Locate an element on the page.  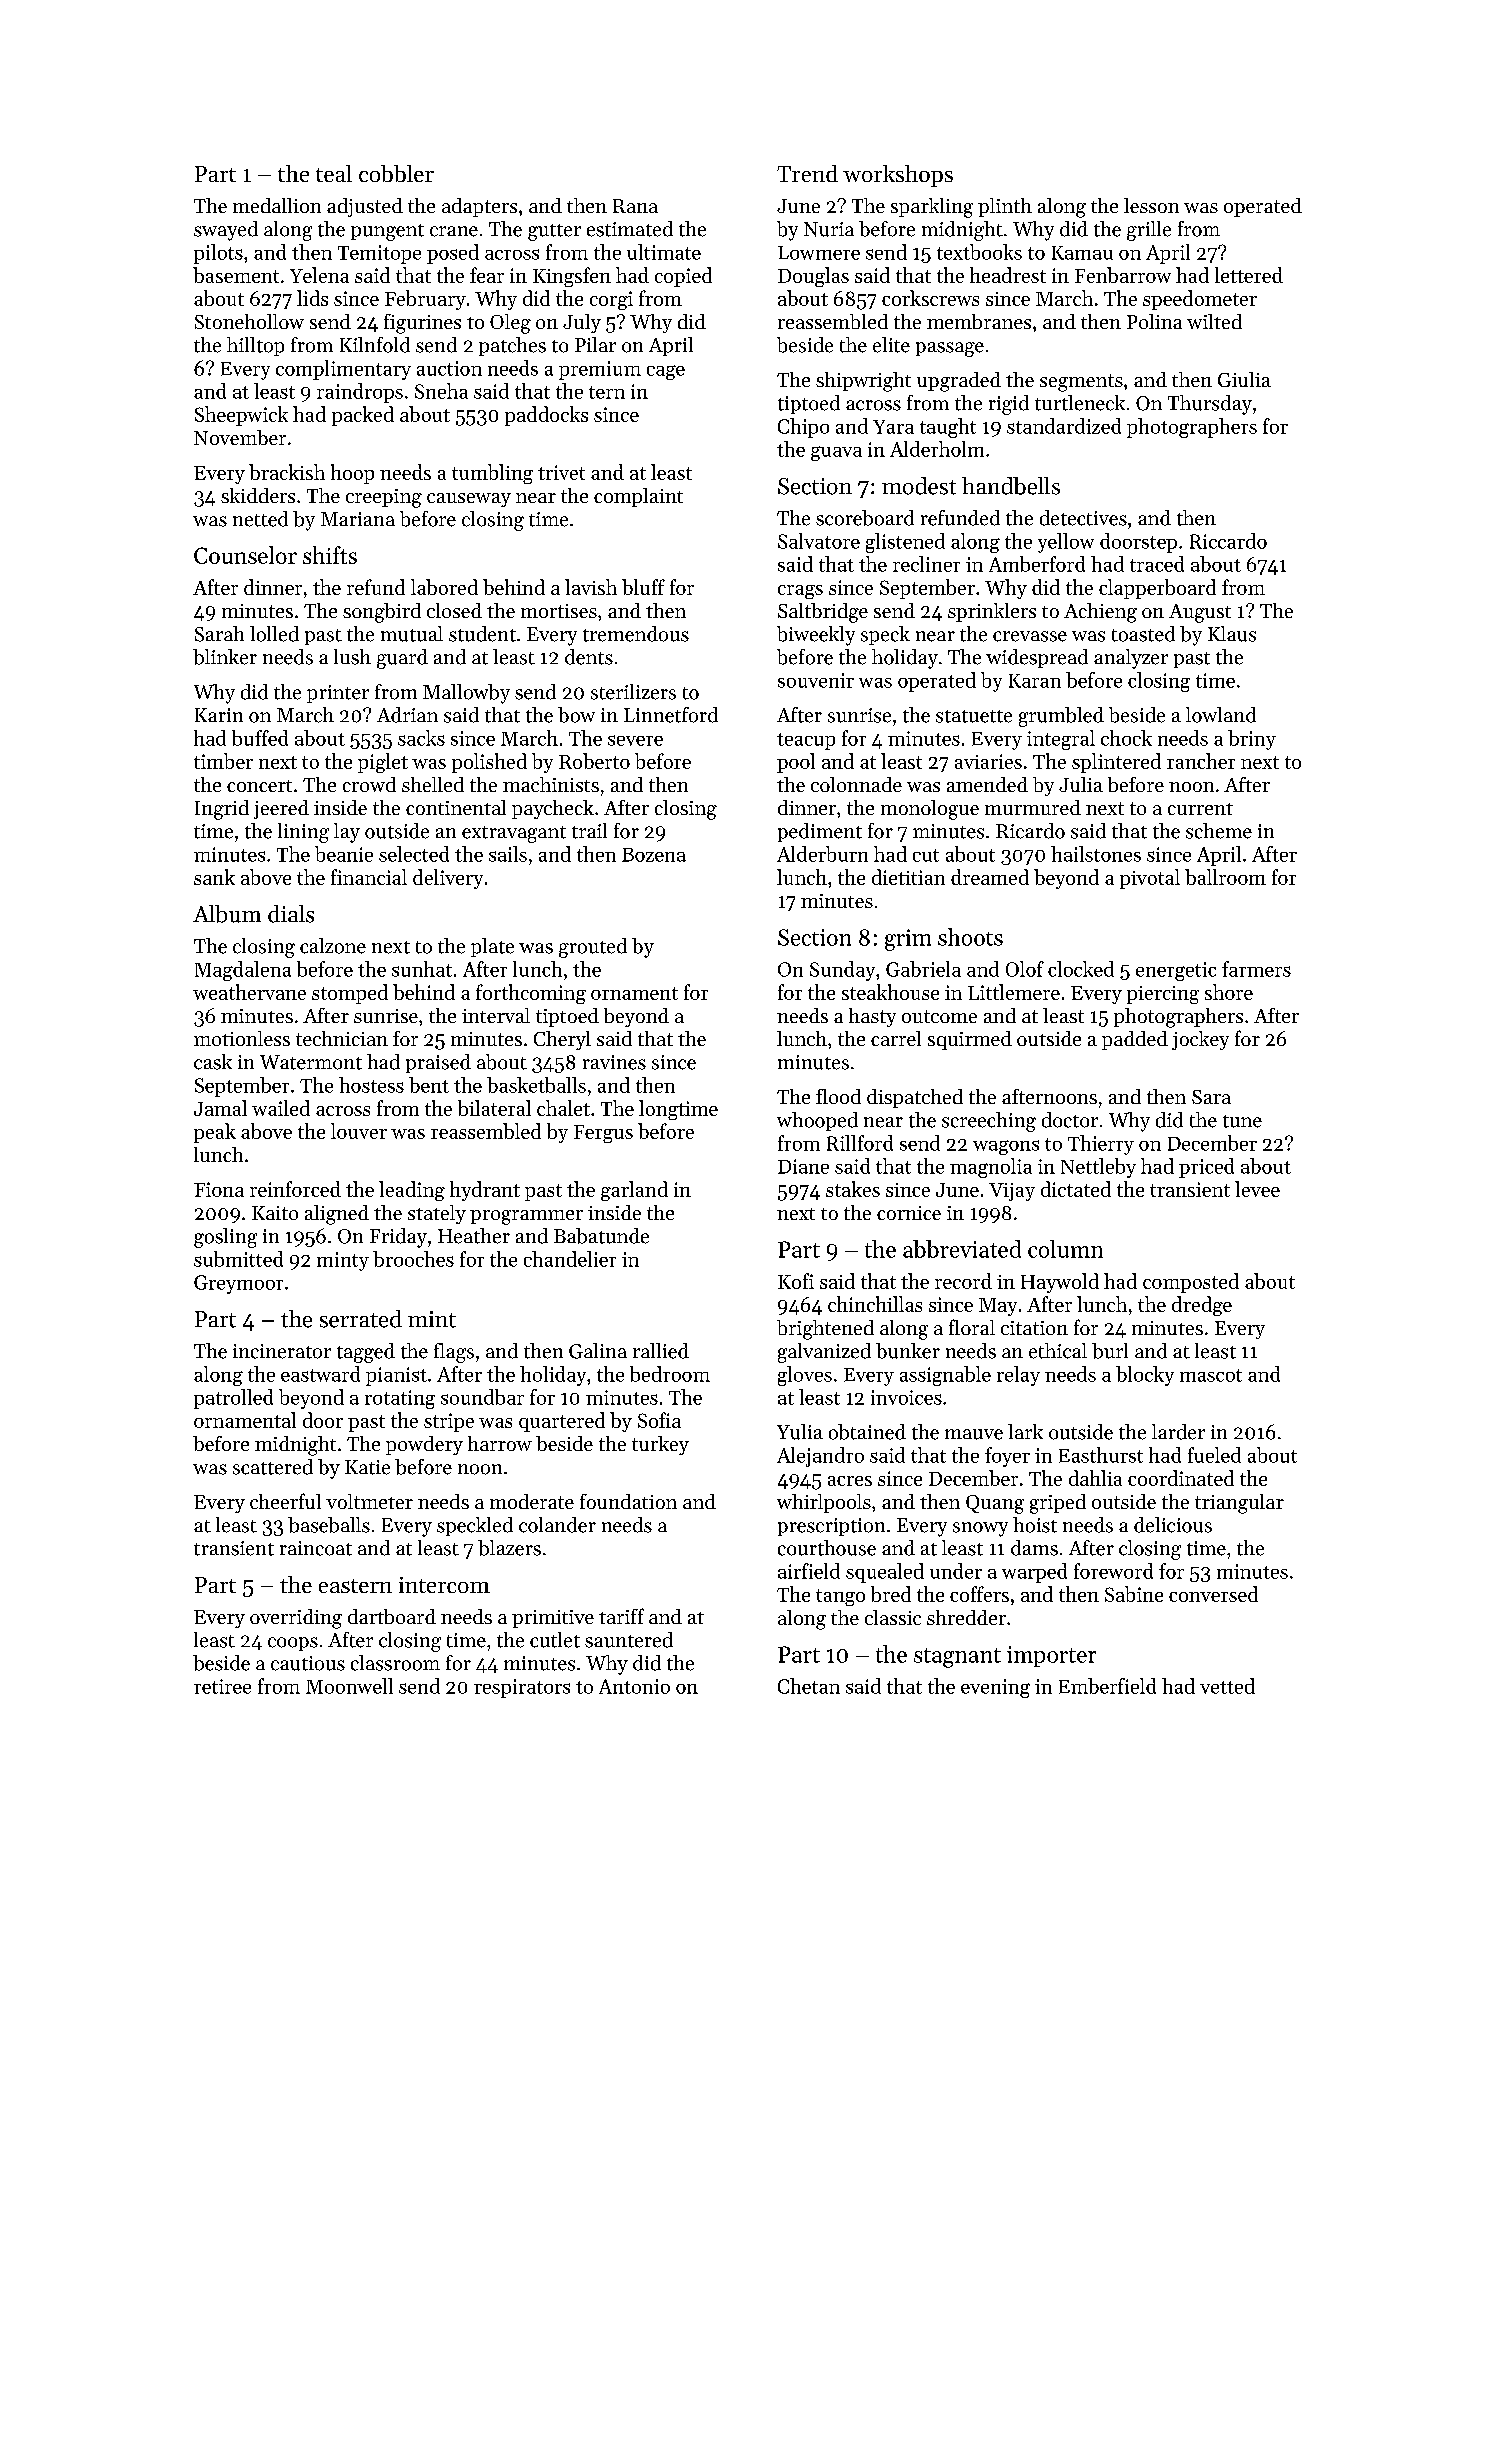
Fergus is located at coordinates (603, 1134).
